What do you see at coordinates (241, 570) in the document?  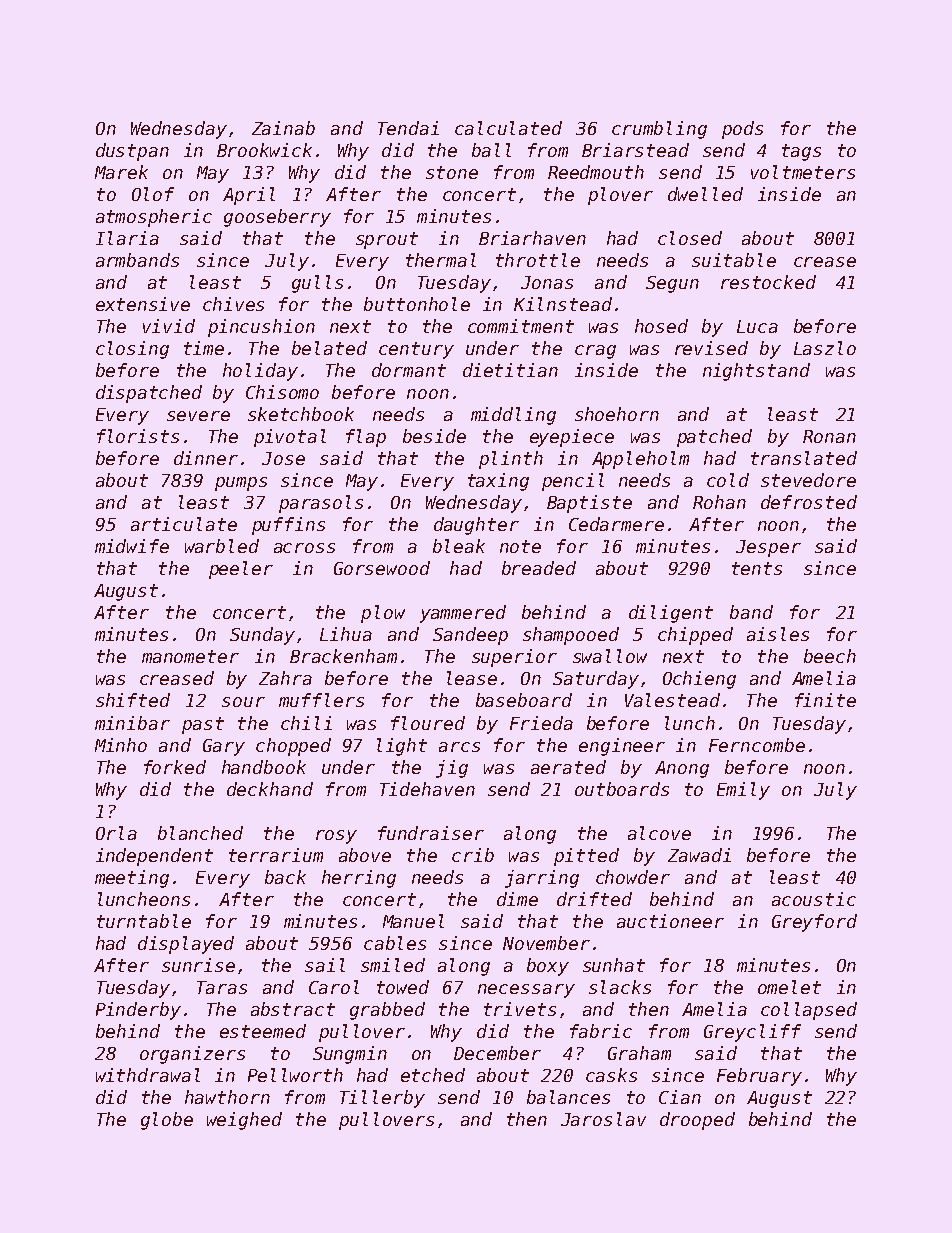 I see `peeler` at bounding box center [241, 570].
